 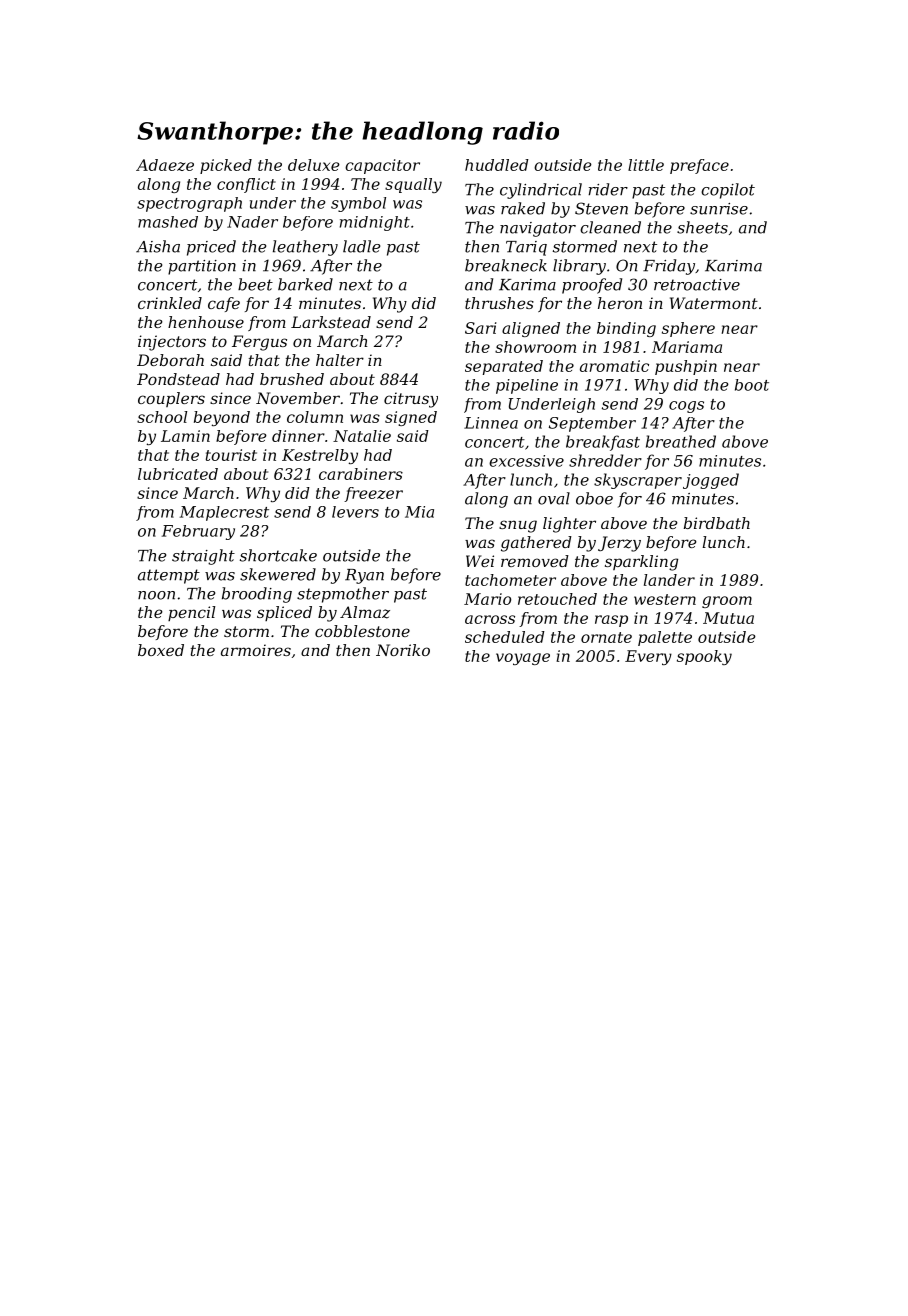 I want to click on halter, so click(x=340, y=360).
